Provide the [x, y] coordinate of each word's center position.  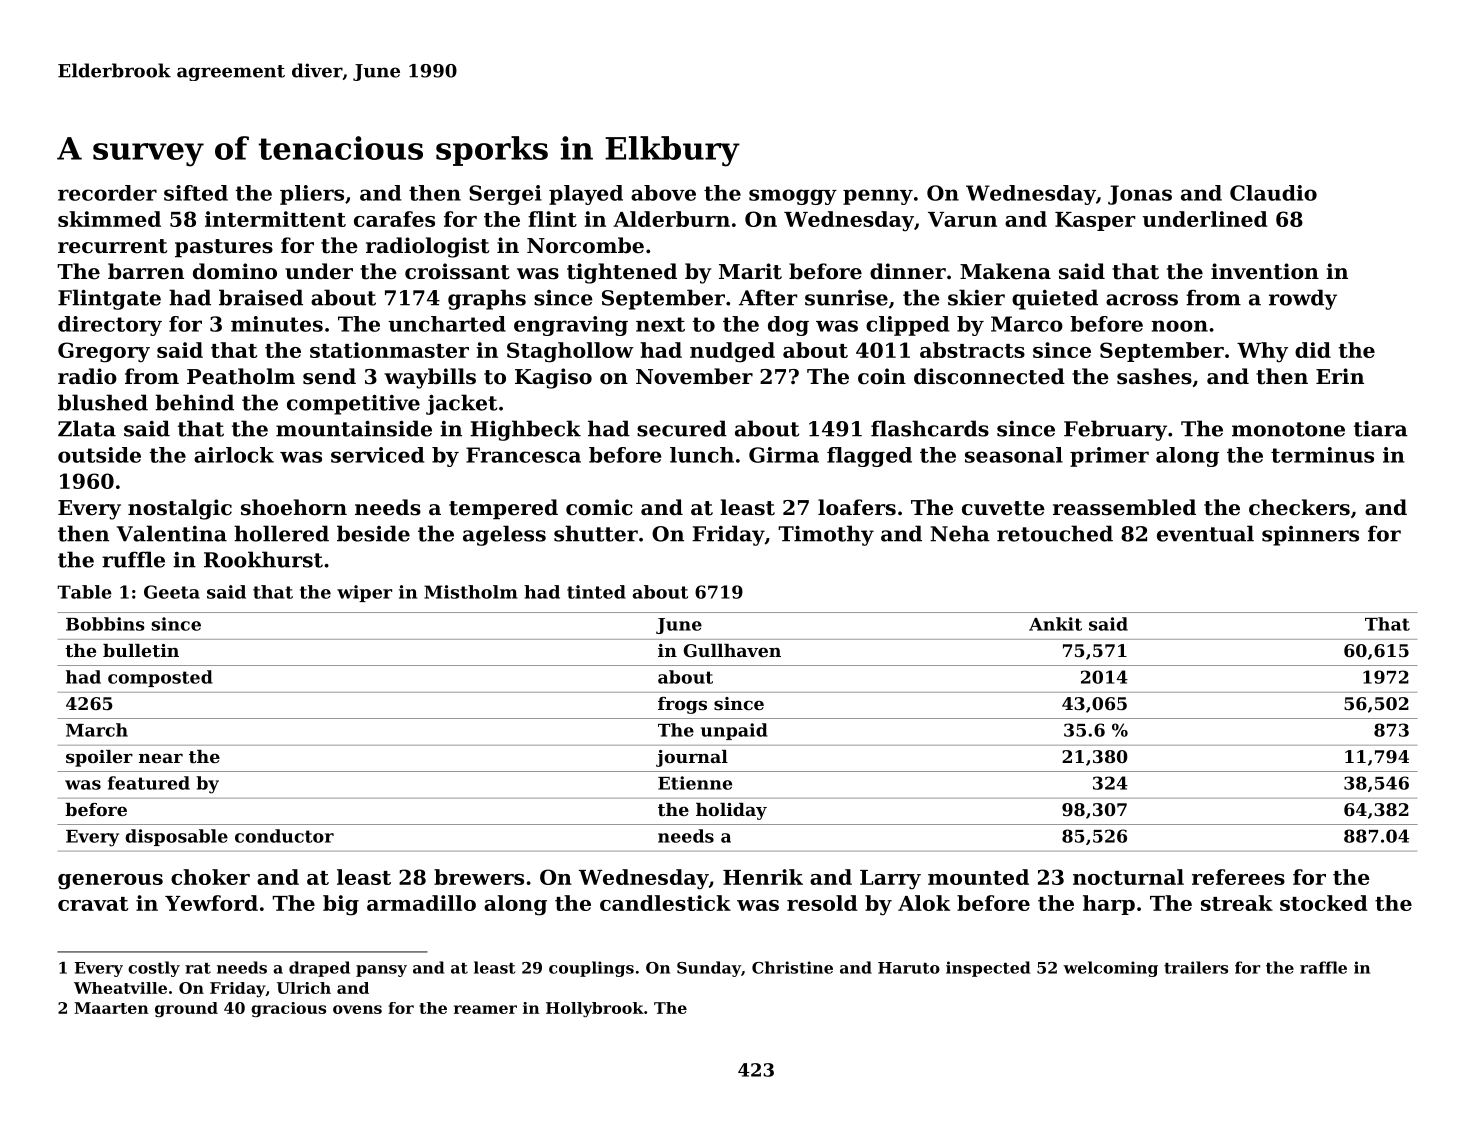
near [161, 758]
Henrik [763, 877]
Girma [784, 455]
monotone [1288, 429]
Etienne [695, 783]
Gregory [104, 352]
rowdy [1303, 299]
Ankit [1055, 624]
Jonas [1140, 195]
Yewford [211, 903]
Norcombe [585, 245]
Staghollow [570, 352]
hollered [281, 533]
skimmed [109, 219]
